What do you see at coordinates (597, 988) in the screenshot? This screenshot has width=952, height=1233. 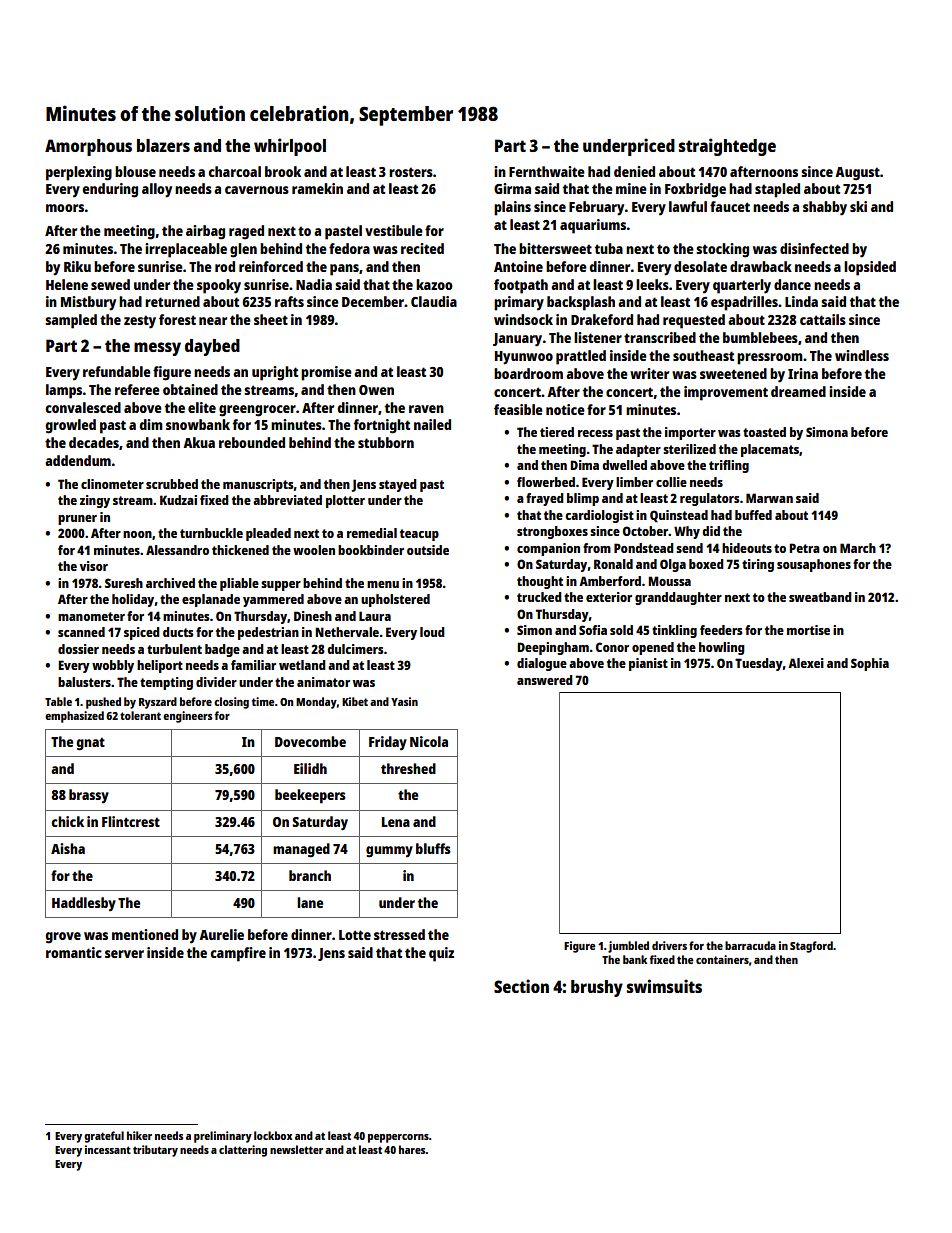 I see `brushy` at bounding box center [597, 988].
